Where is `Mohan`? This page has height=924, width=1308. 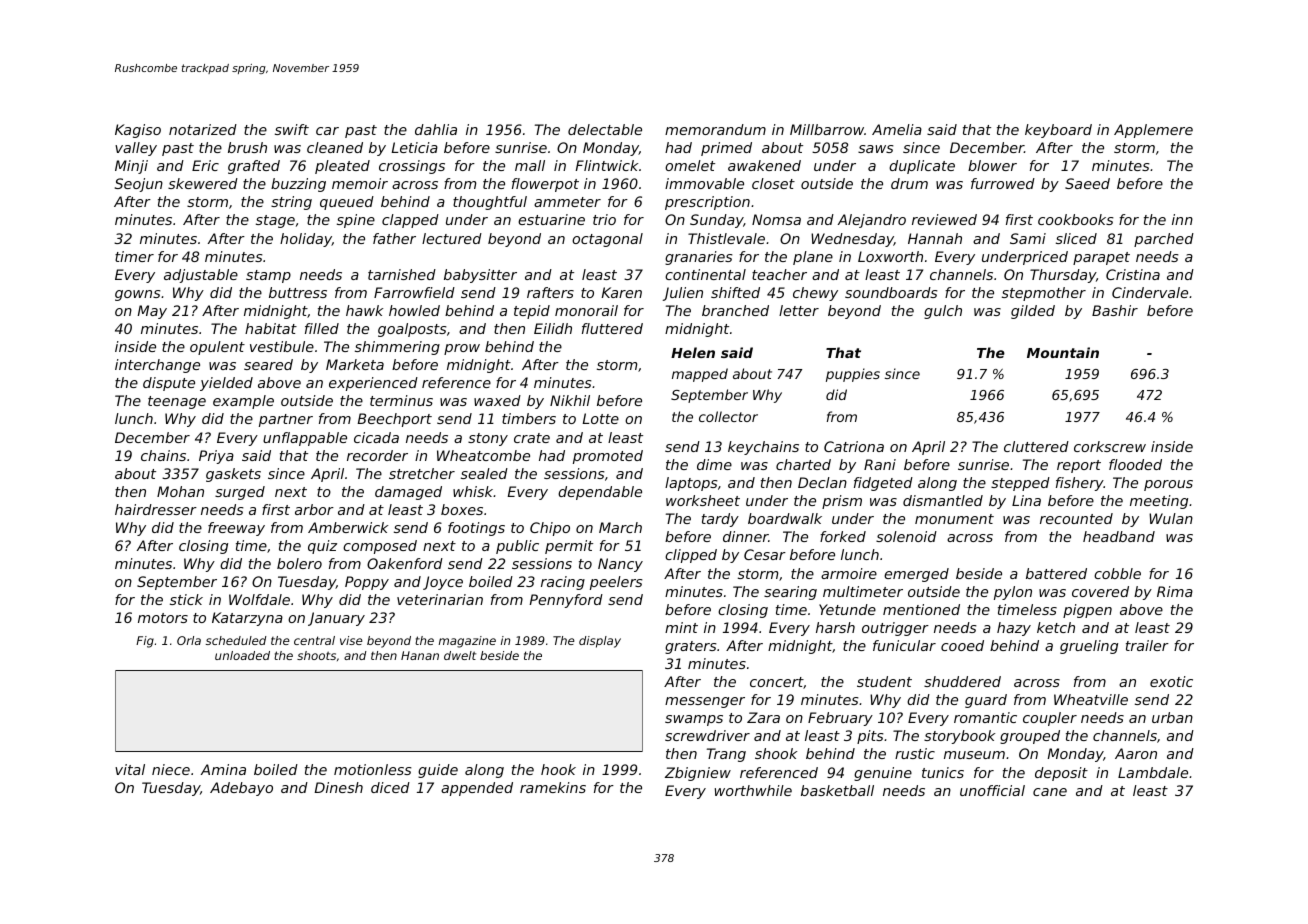 Mohan is located at coordinates (180, 491).
